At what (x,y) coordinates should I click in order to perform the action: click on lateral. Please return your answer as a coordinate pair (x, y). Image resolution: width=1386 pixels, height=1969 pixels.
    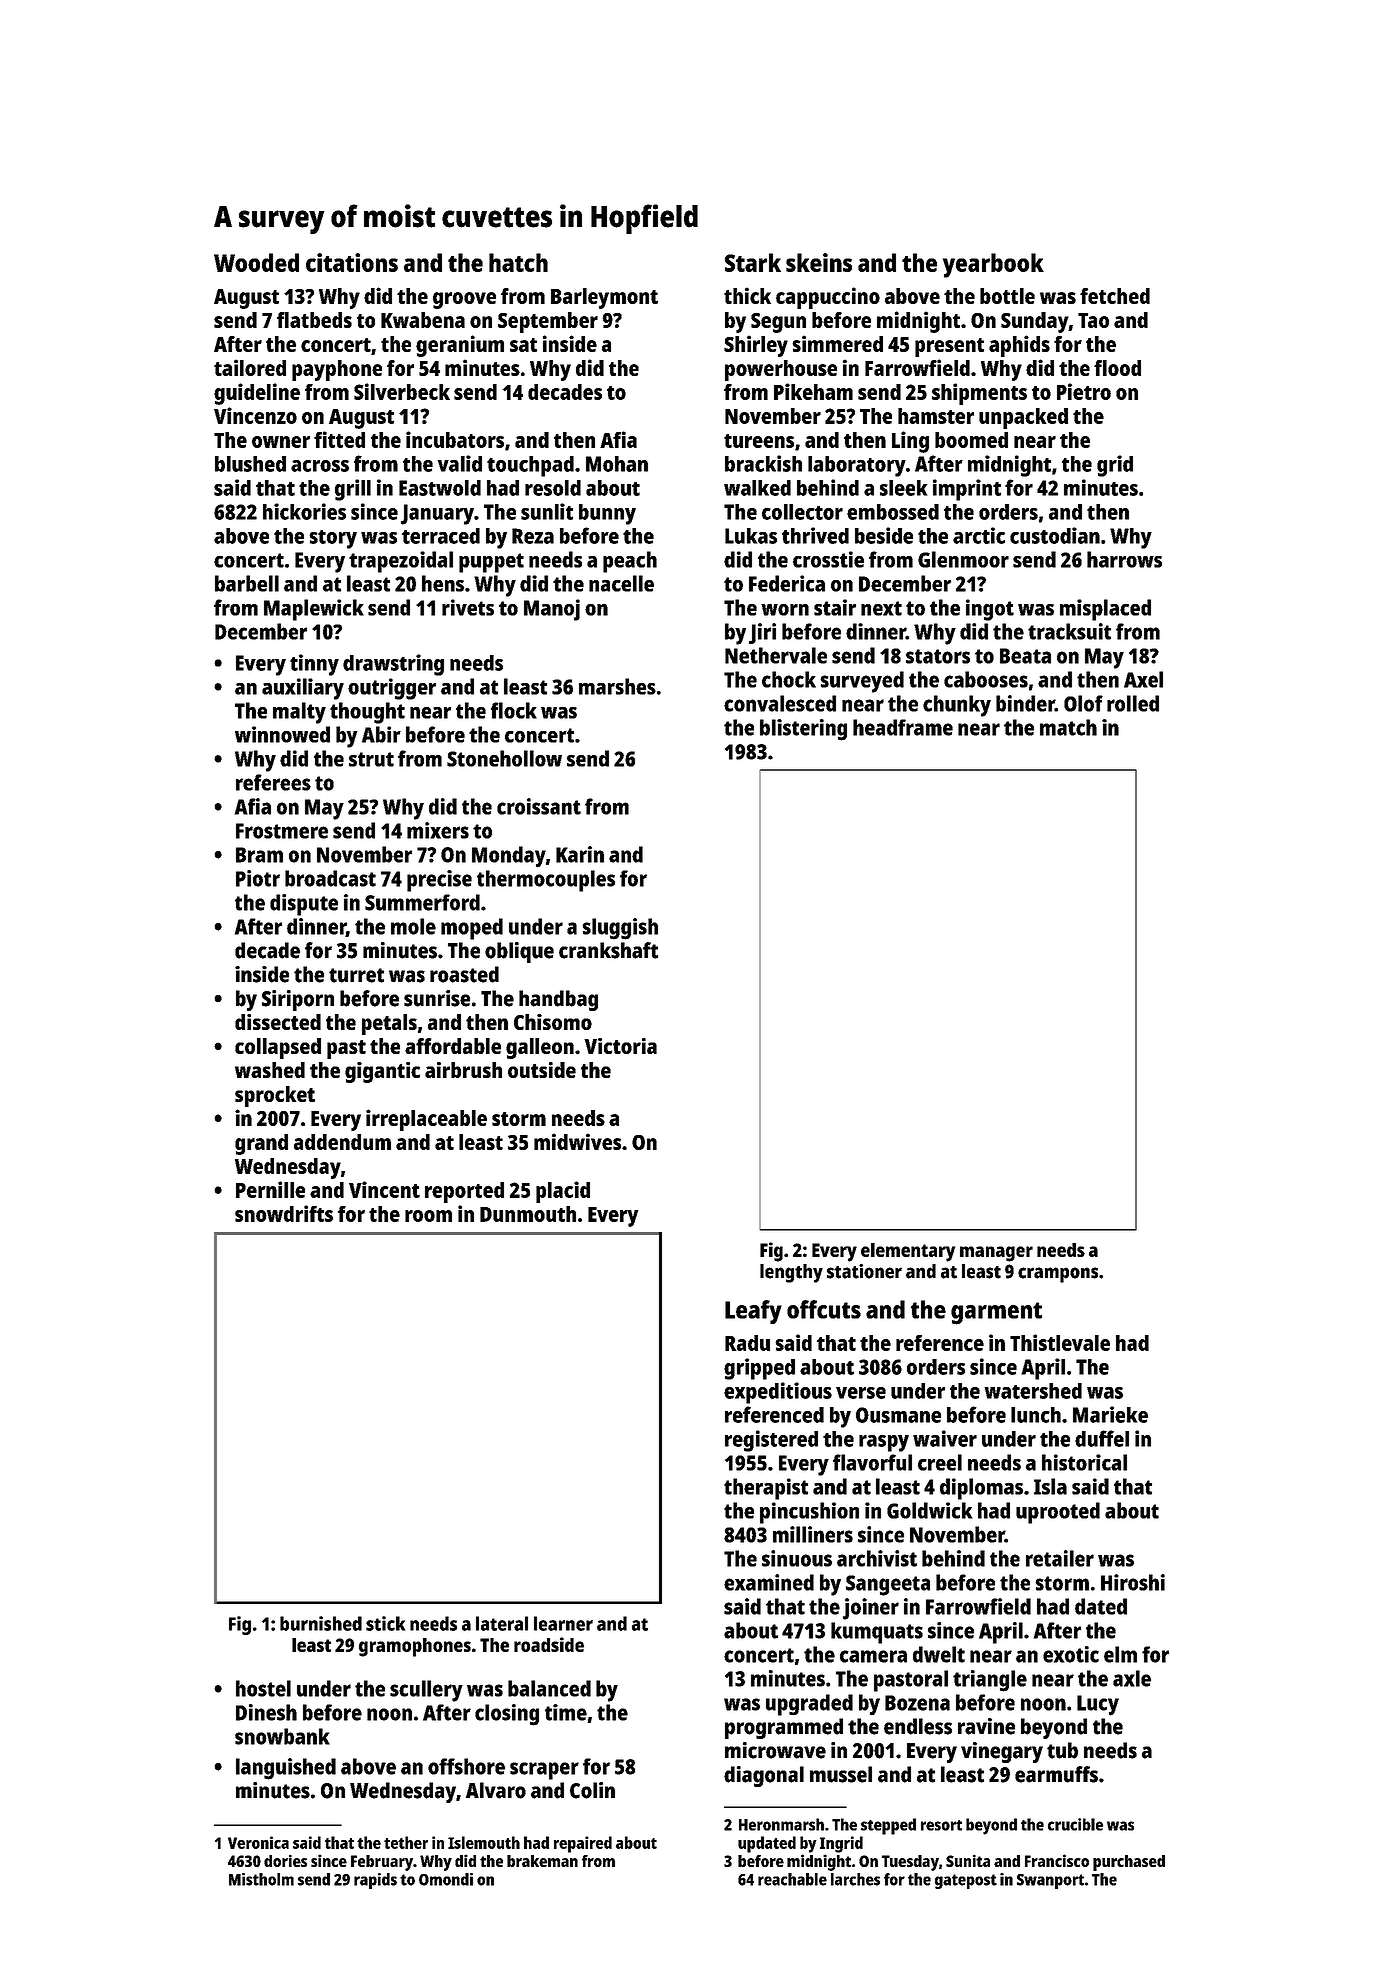
    Looking at the image, I should click on (502, 1623).
